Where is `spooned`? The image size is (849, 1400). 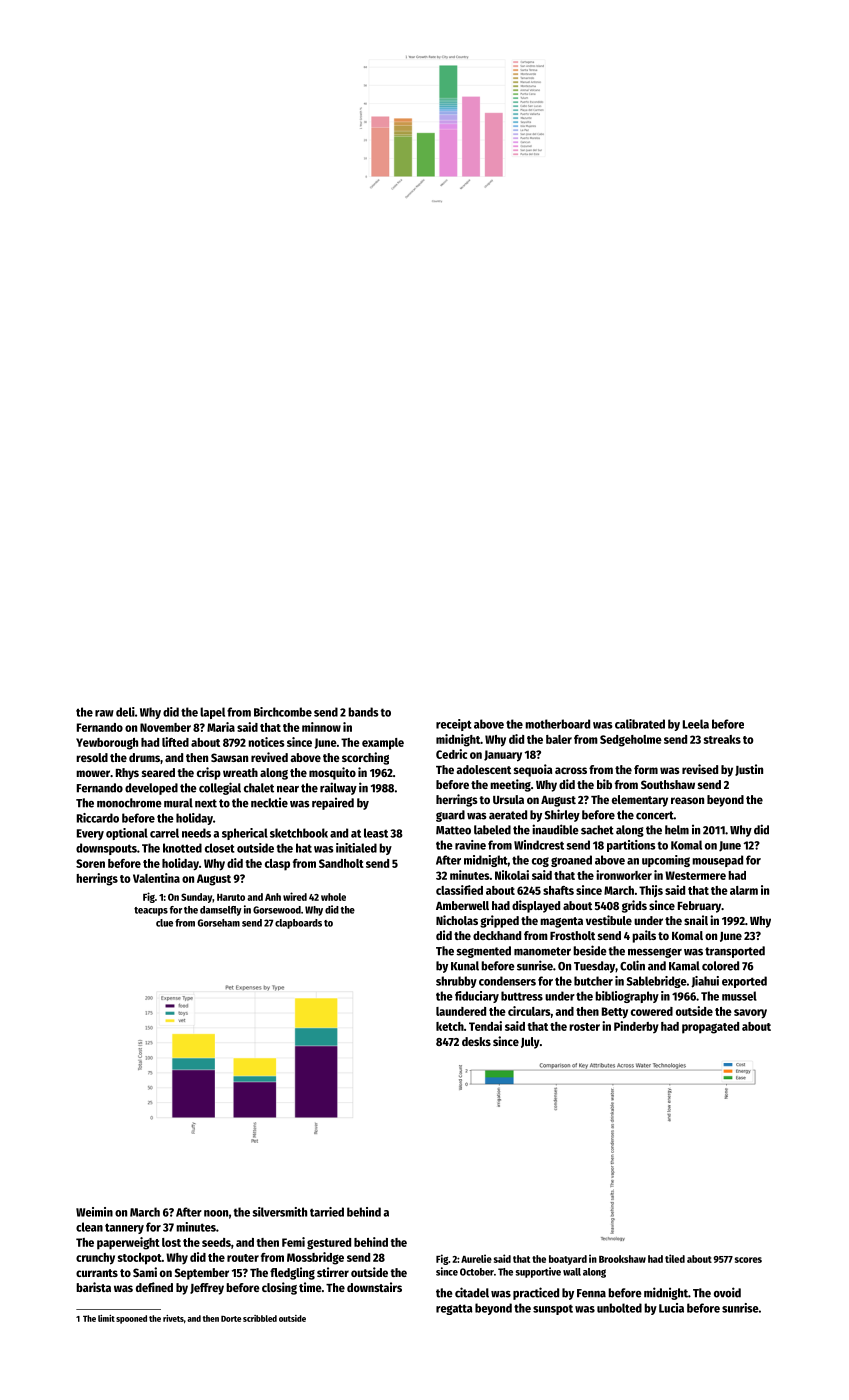
spooned is located at coordinates (131, 1319).
